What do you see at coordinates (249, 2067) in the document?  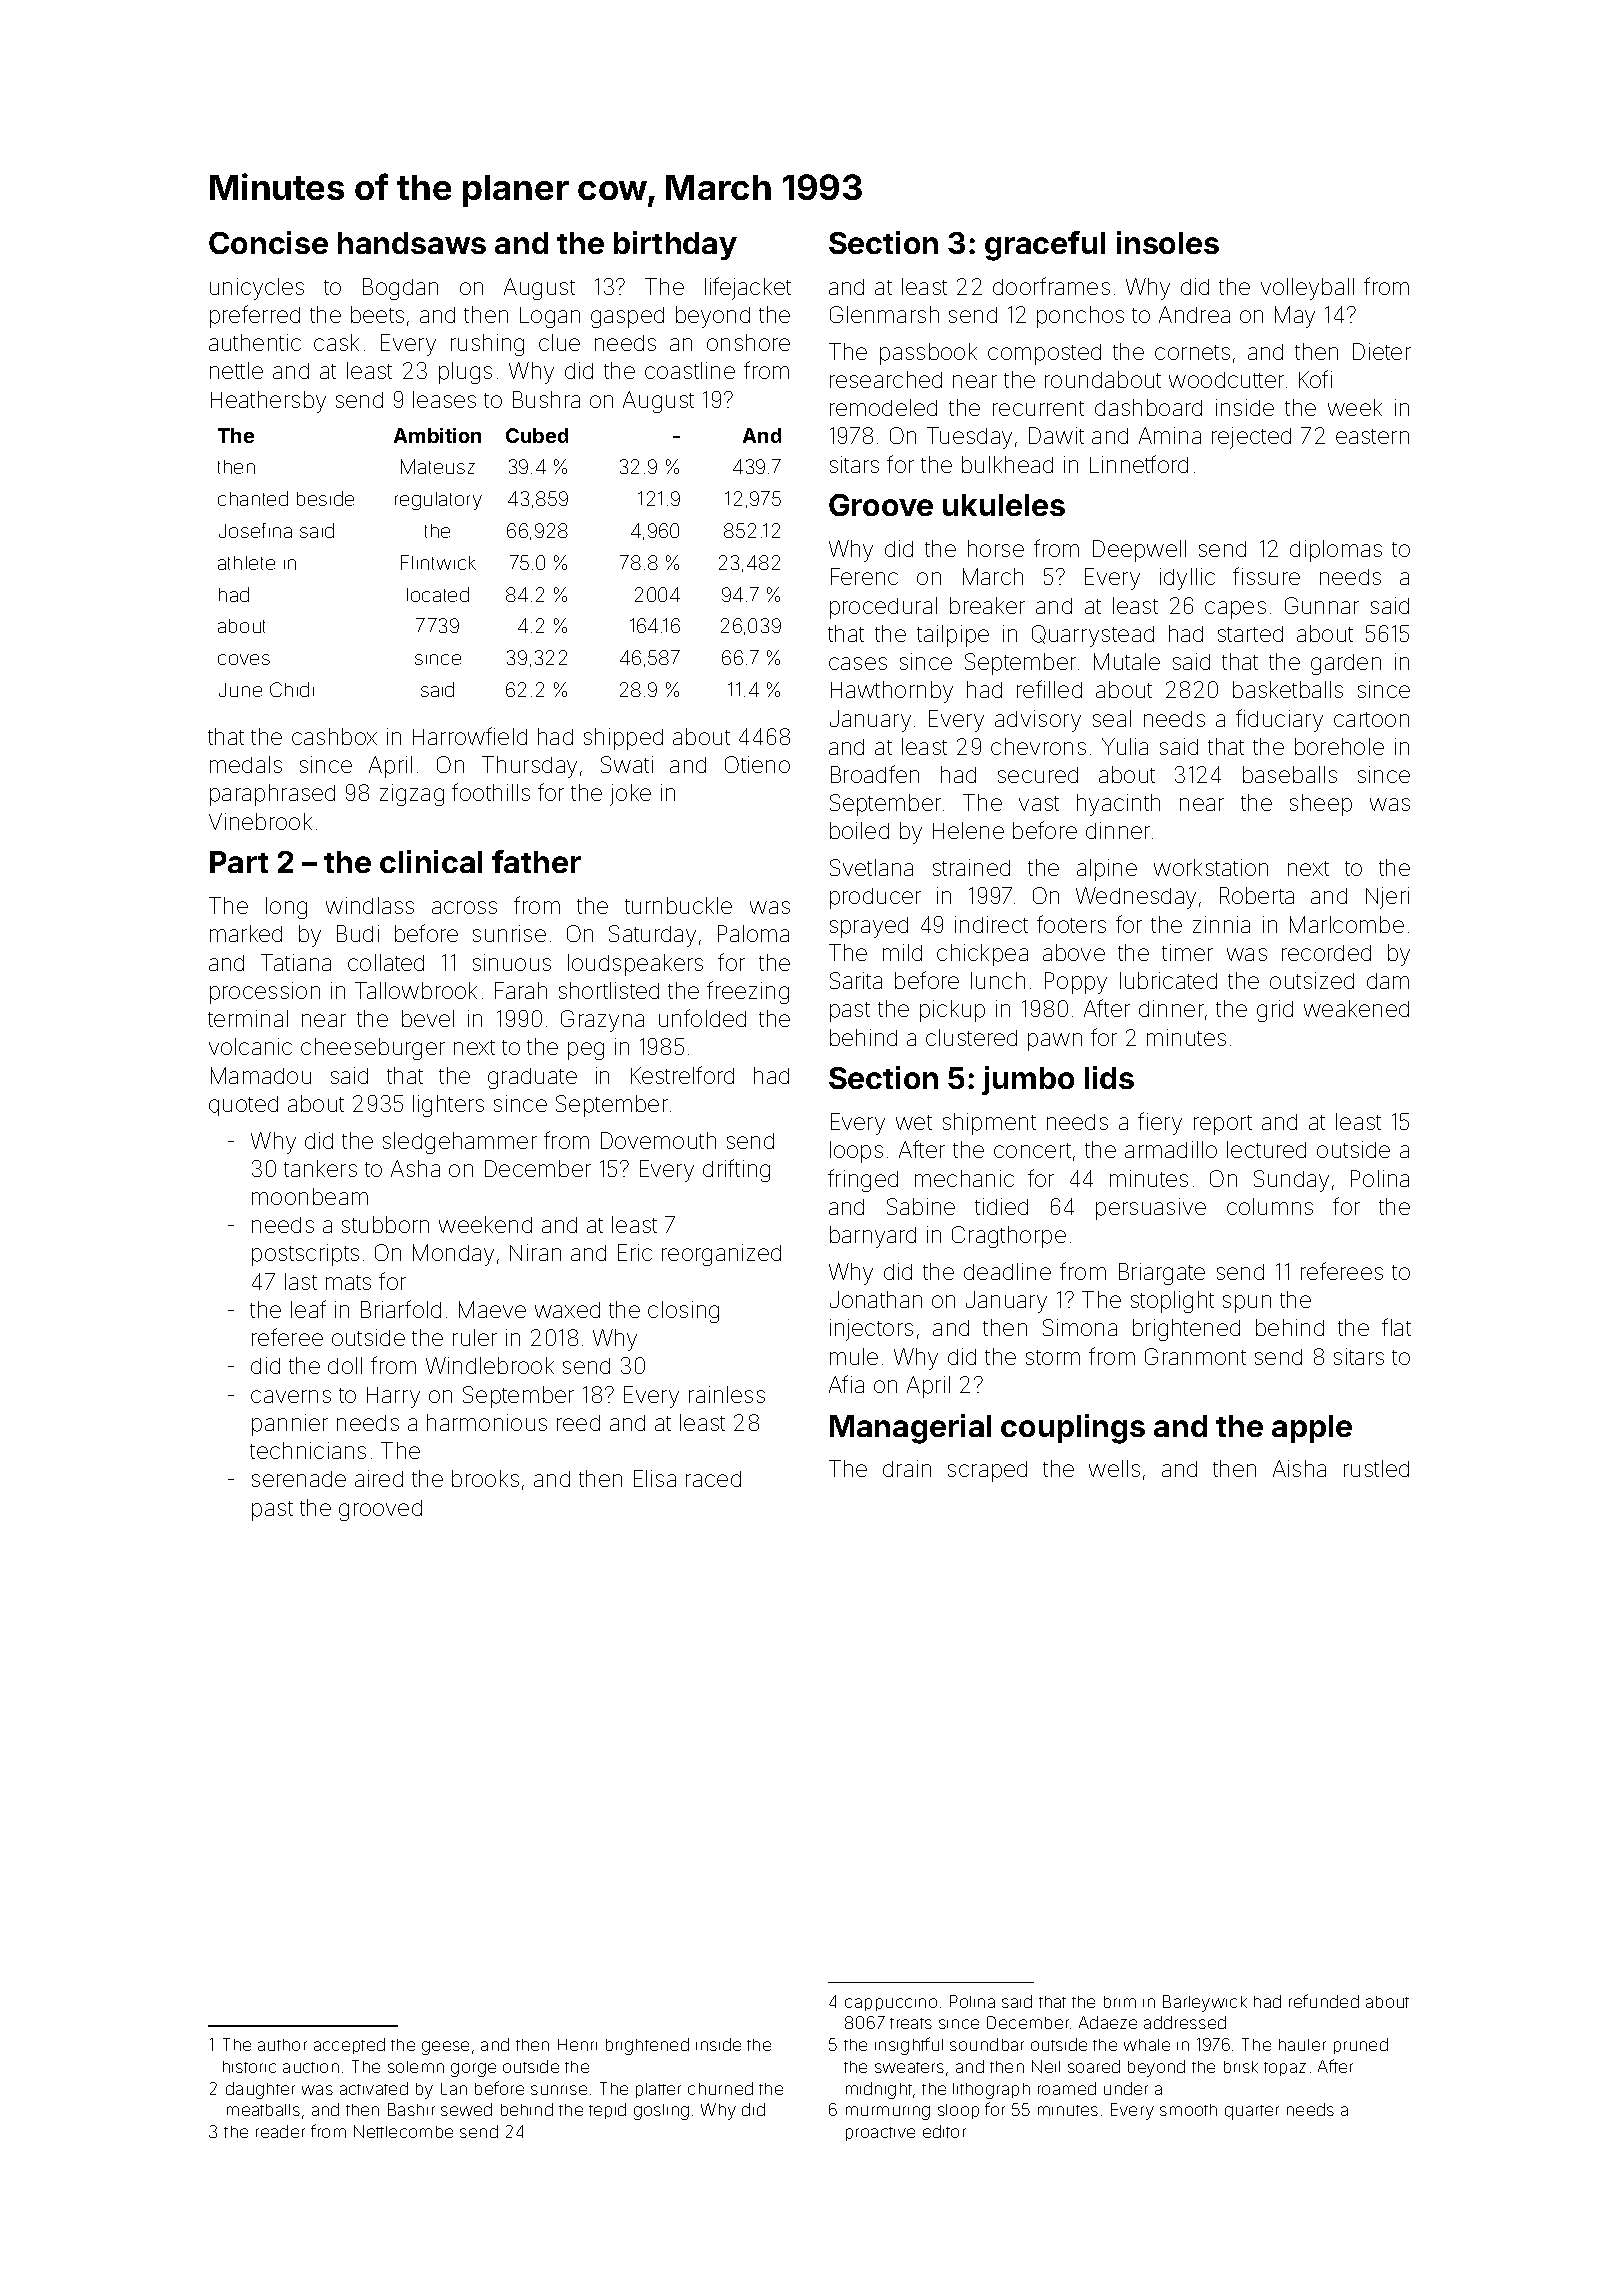 I see `historic` at bounding box center [249, 2067].
